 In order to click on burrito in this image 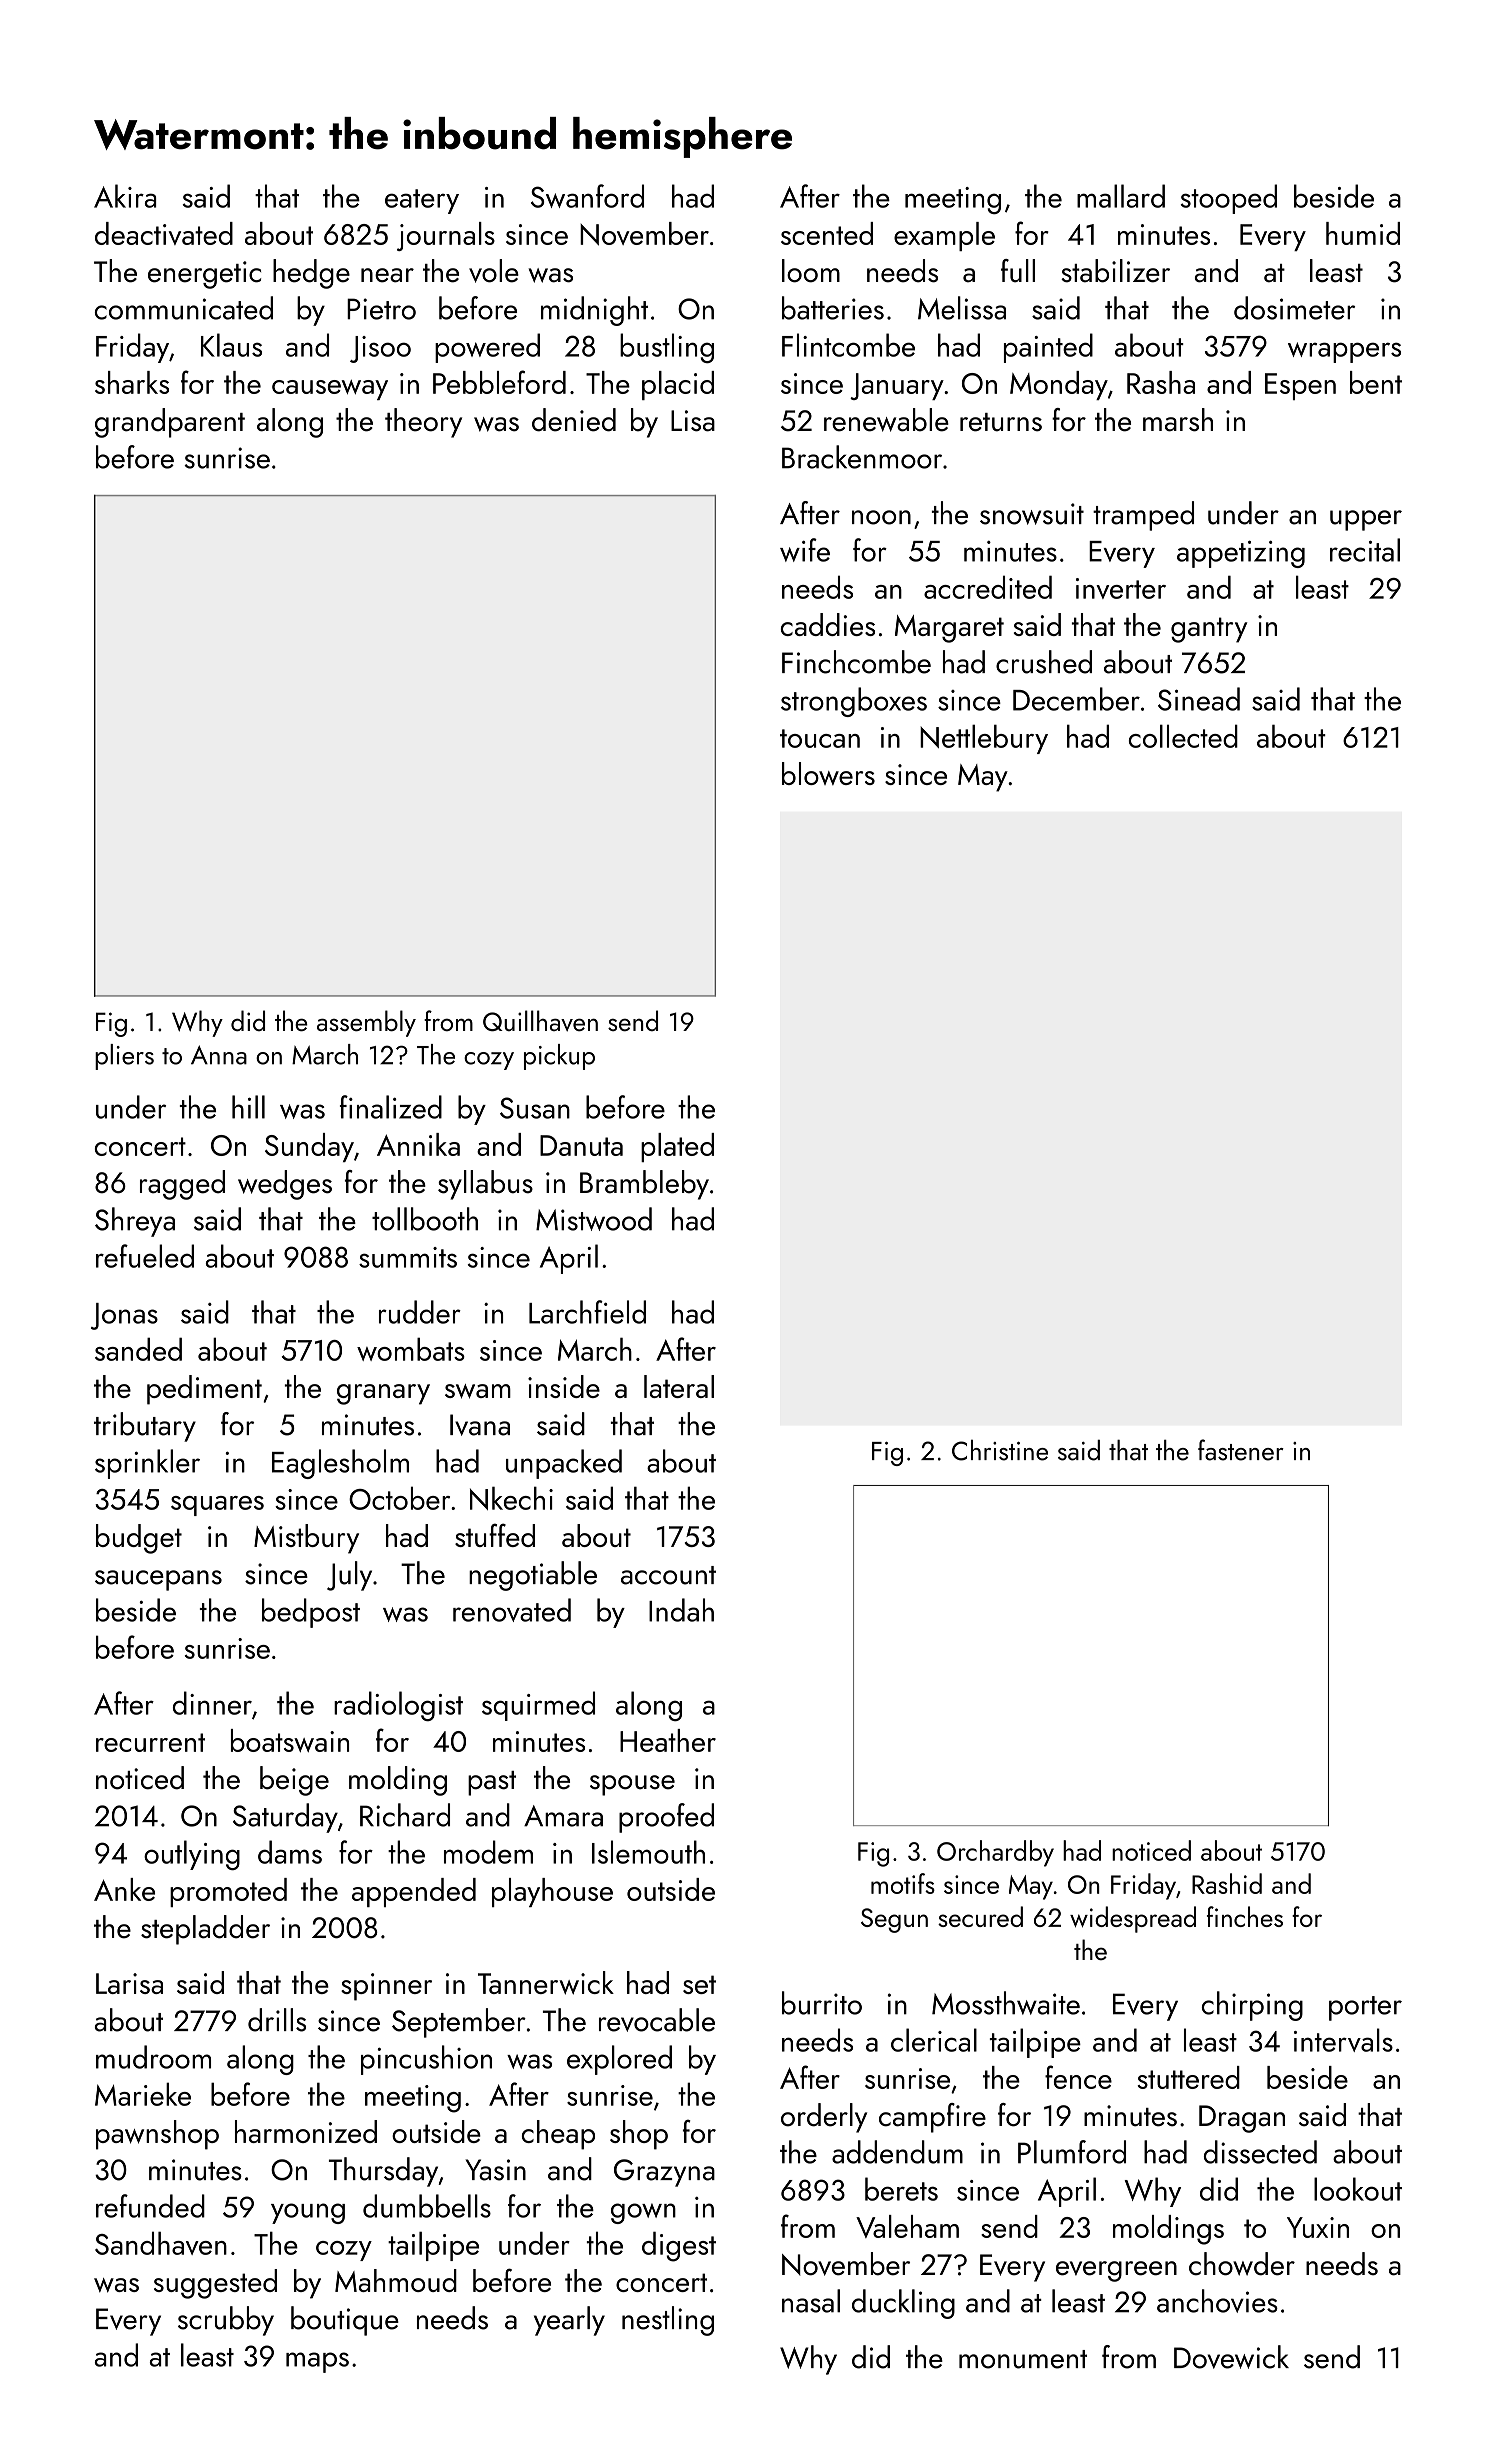, I will do `click(822, 2003)`.
